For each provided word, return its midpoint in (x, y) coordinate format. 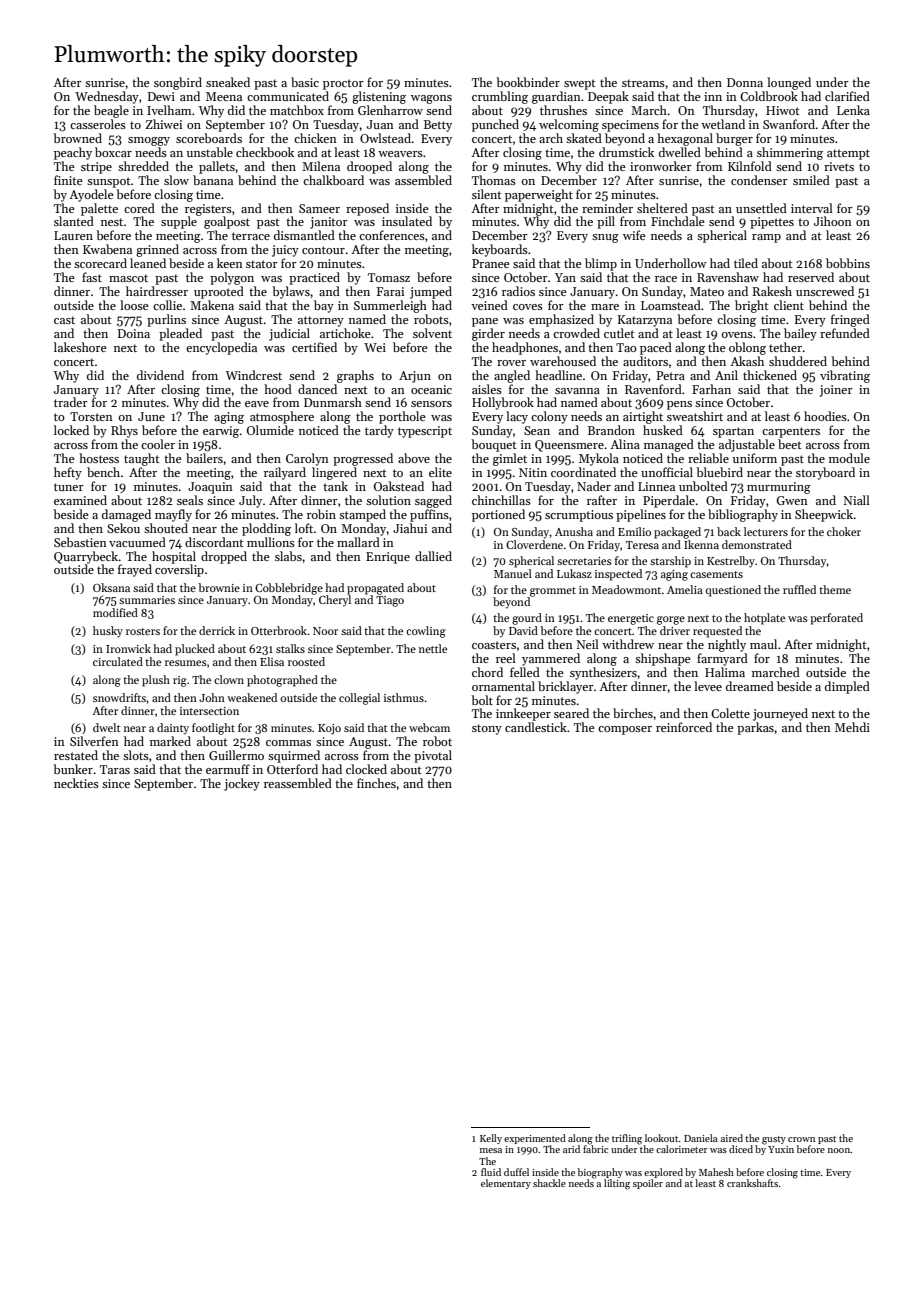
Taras (115, 769)
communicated (288, 96)
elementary (506, 1184)
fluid (491, 1172)
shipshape (663, 659)
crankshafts (752, 1183)
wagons (431, 99)
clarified (847, 96)
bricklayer (566, 687)
